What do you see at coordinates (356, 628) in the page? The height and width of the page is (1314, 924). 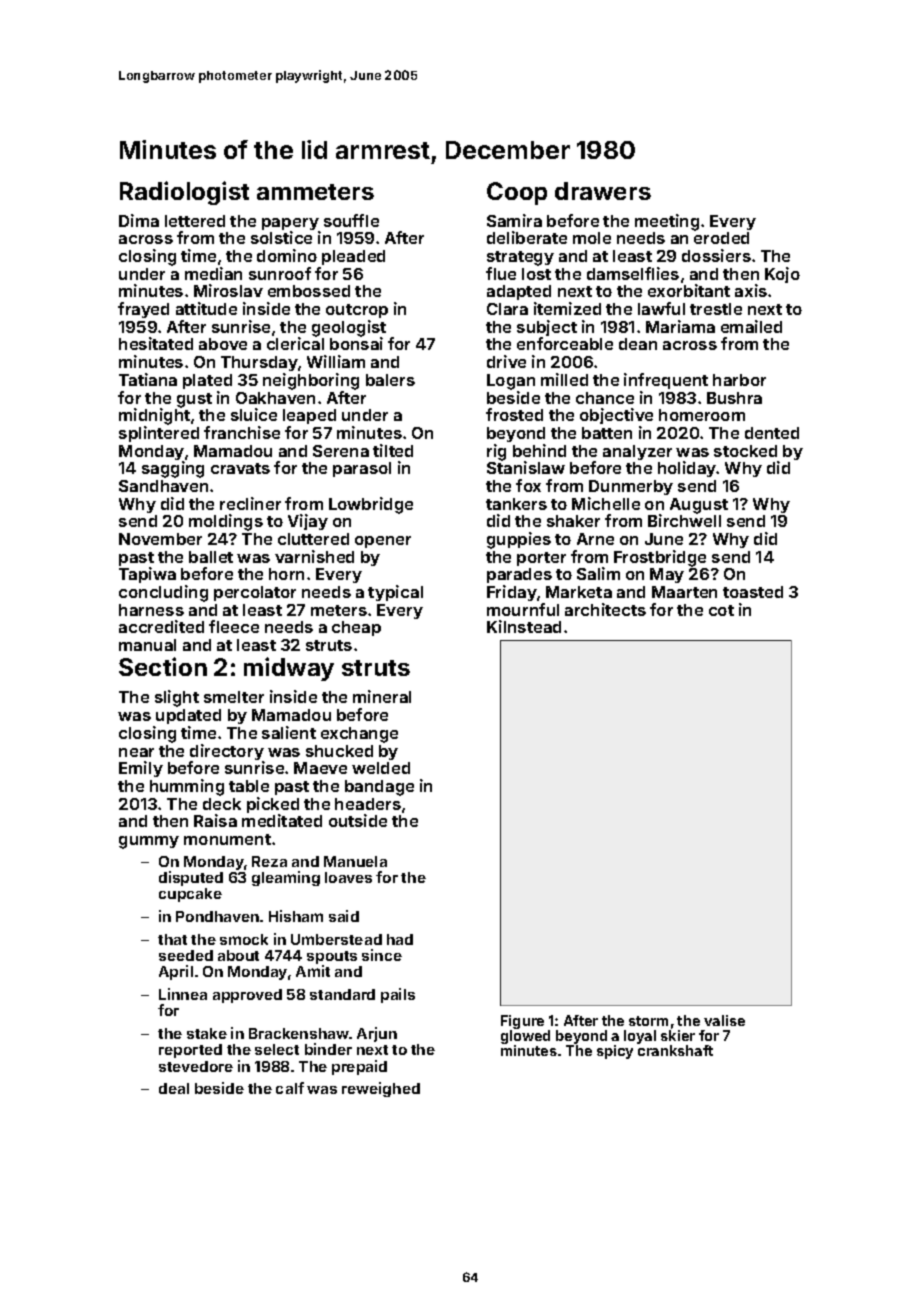 I see `cheap` at bounding box center [356, 628].
